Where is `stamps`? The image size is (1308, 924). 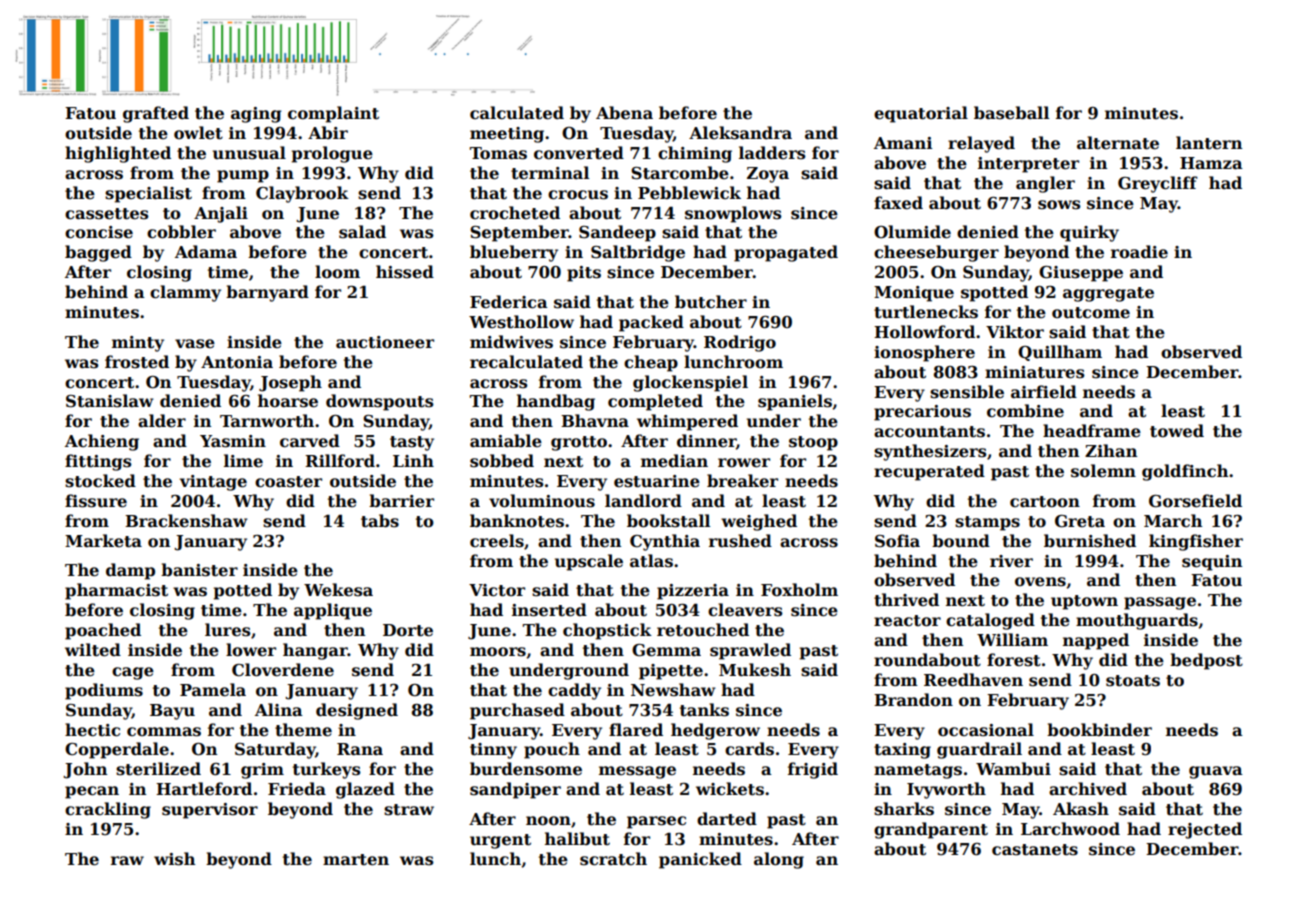 stamps is located at coordinates (987, 523).
